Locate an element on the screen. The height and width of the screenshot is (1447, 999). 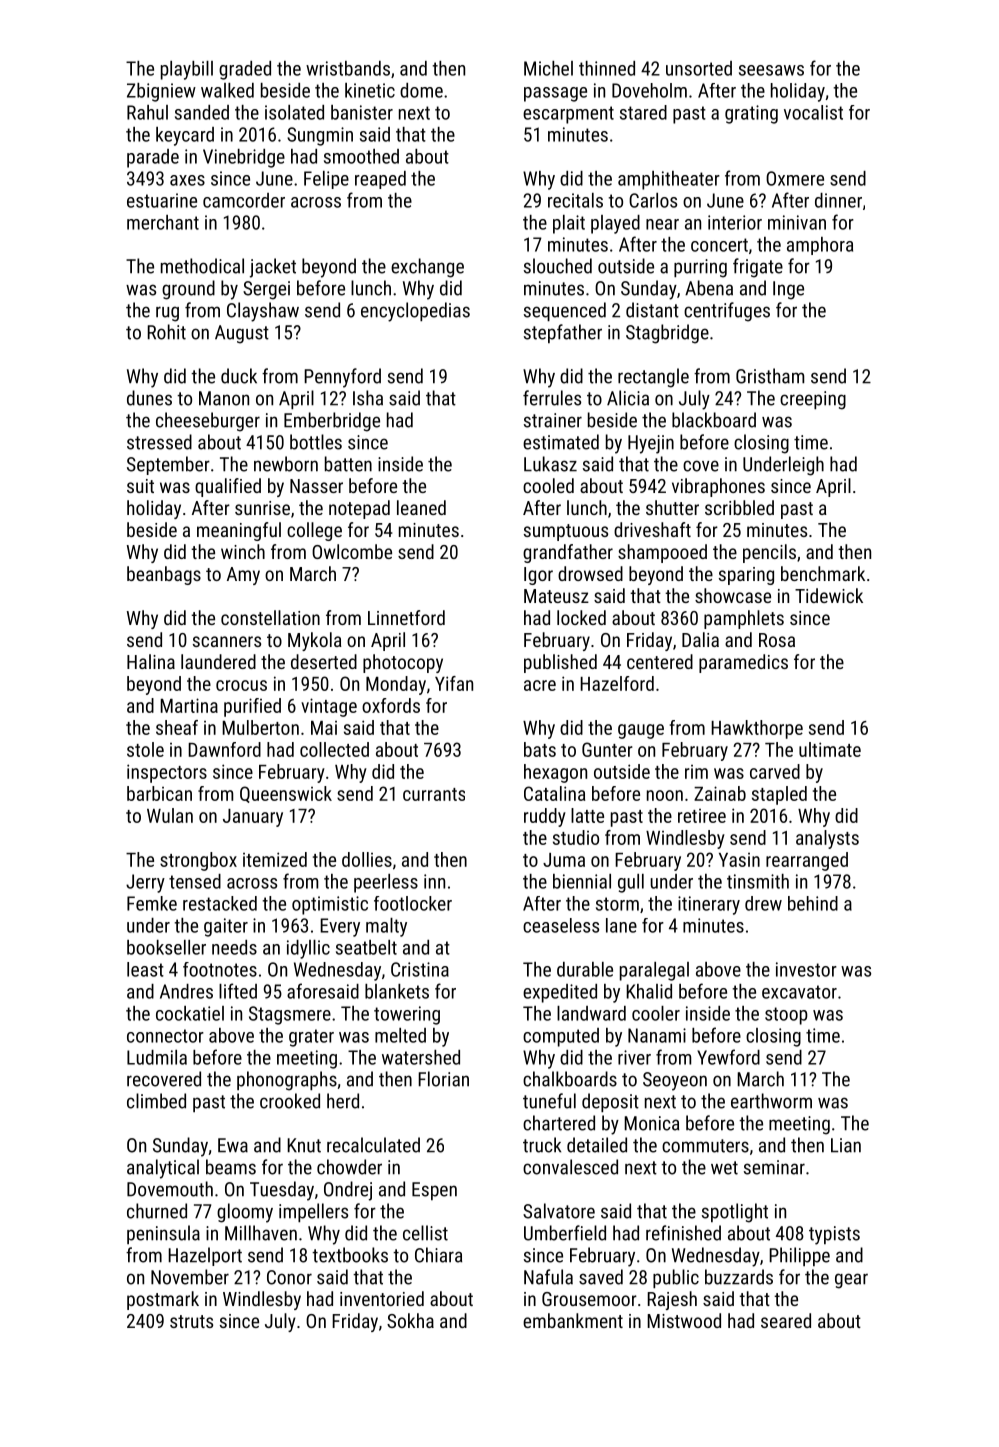
walked is located at coordinates (227, 90).
